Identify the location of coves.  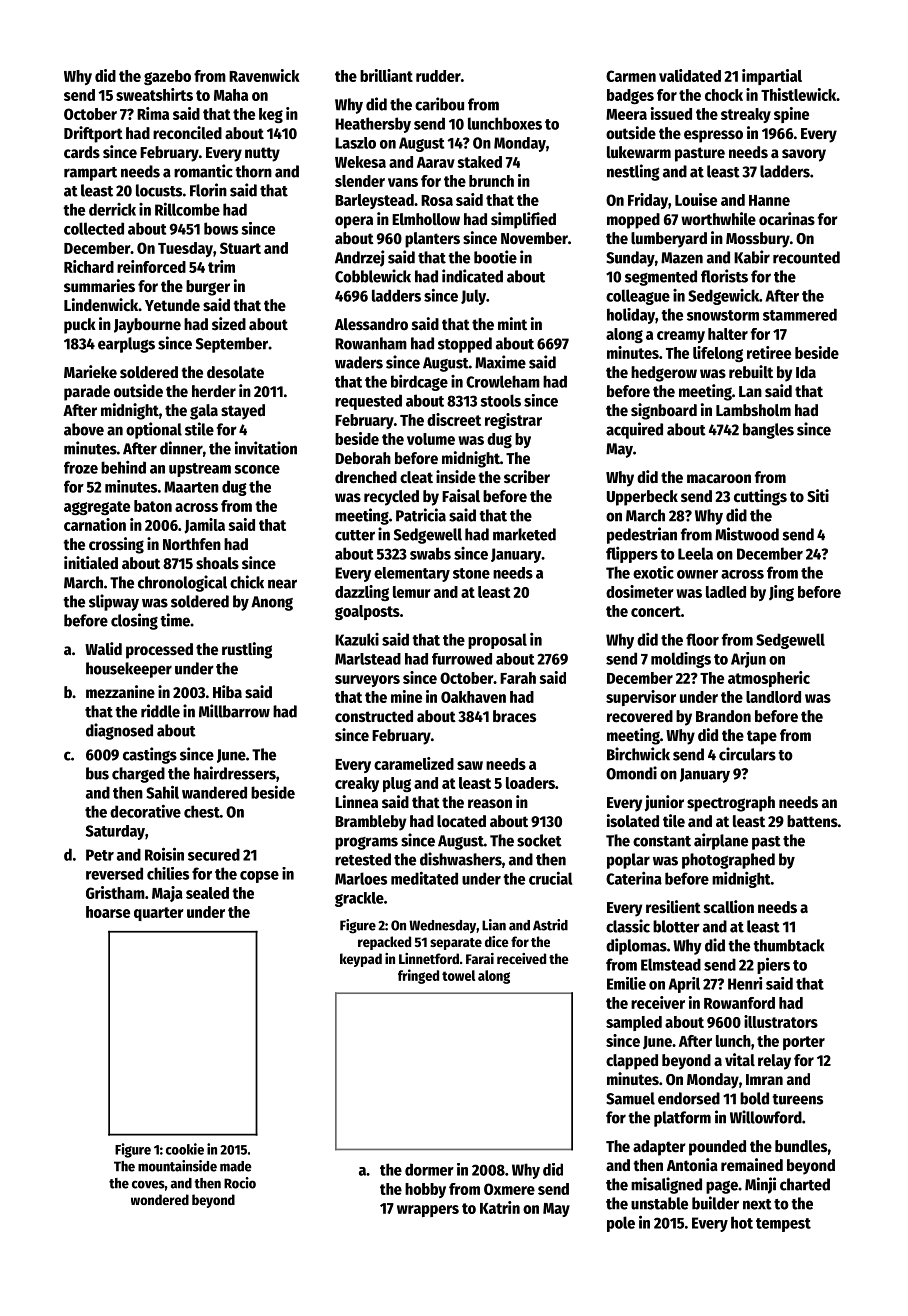
(148, 1184).
